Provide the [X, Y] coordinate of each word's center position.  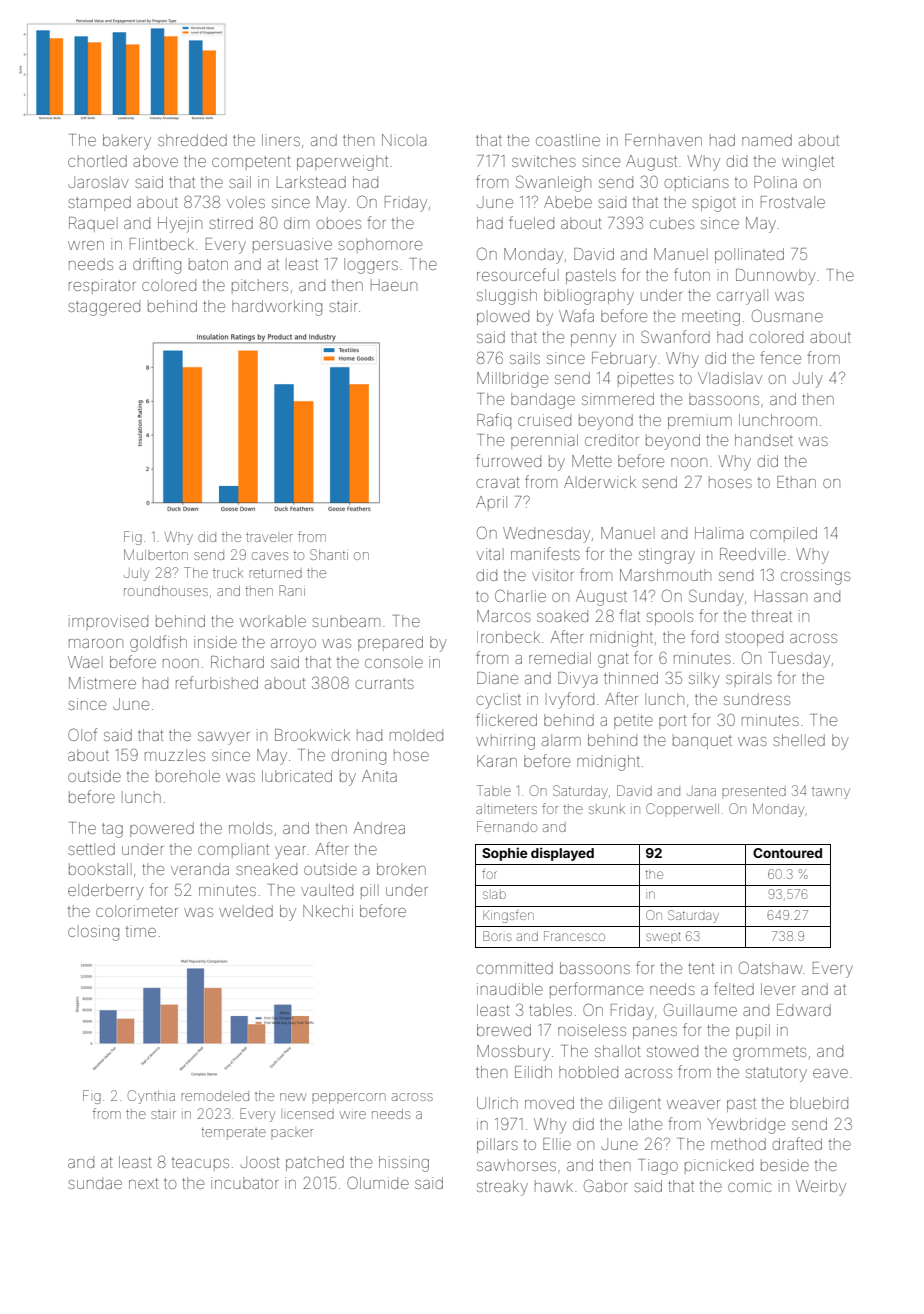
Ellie [557, 1144]
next [143, 1183]
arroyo [293, 645]
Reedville [753, 554]
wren [86, 245]
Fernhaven [663, 140]
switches [544, 161]
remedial [560, 658]
